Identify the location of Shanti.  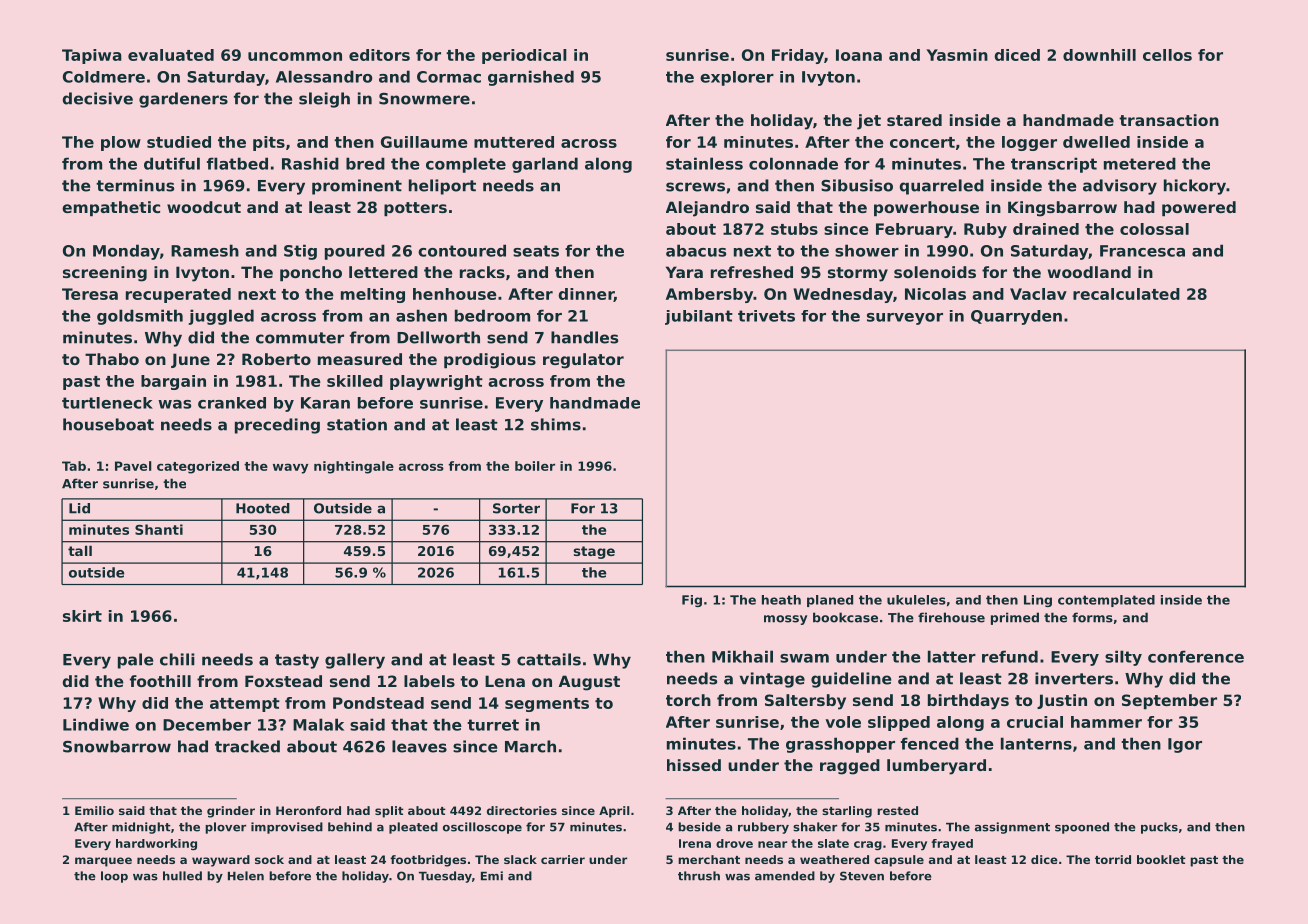
(159, 529).
